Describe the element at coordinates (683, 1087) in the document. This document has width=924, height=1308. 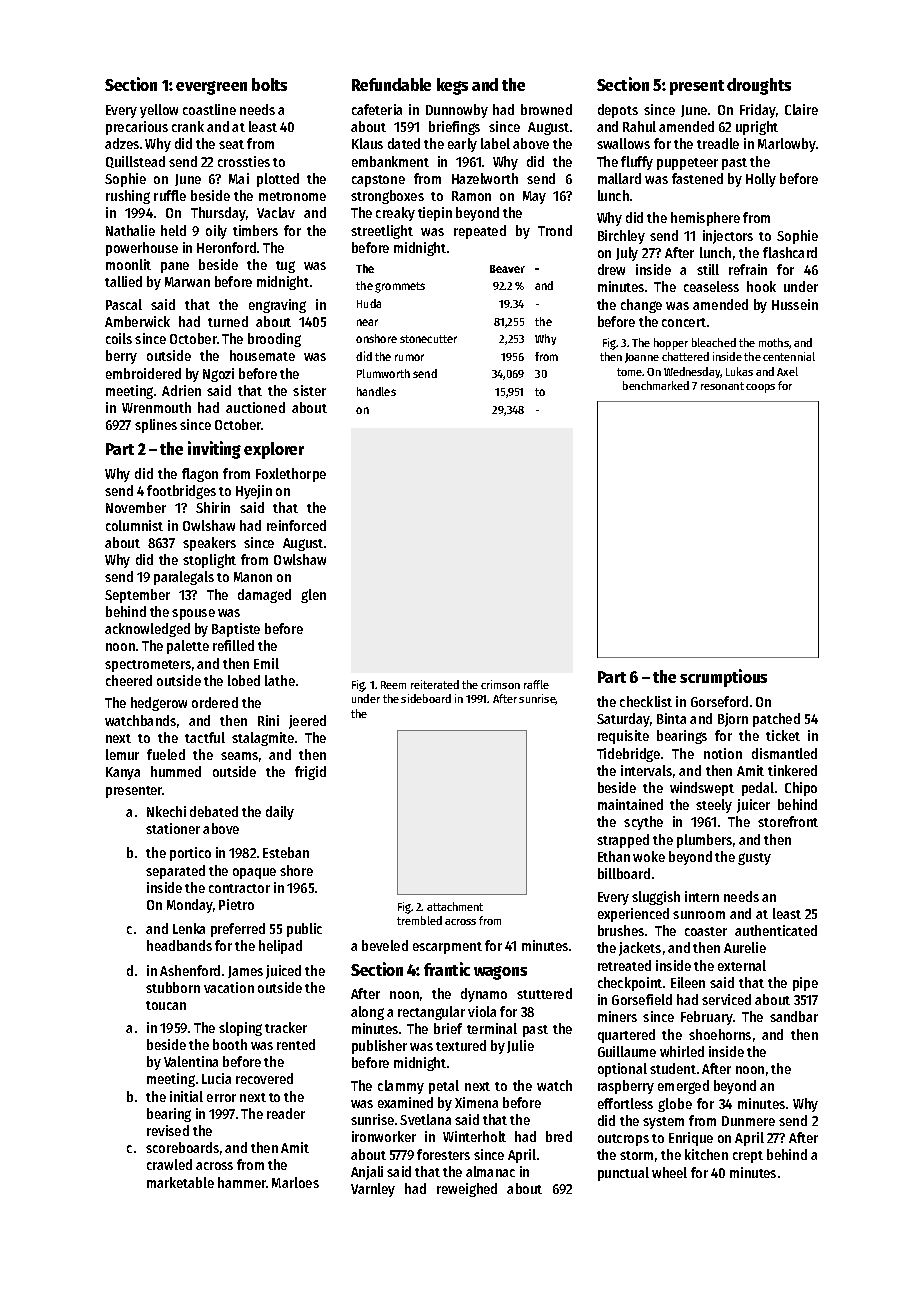
I see `emerged` at that location.
